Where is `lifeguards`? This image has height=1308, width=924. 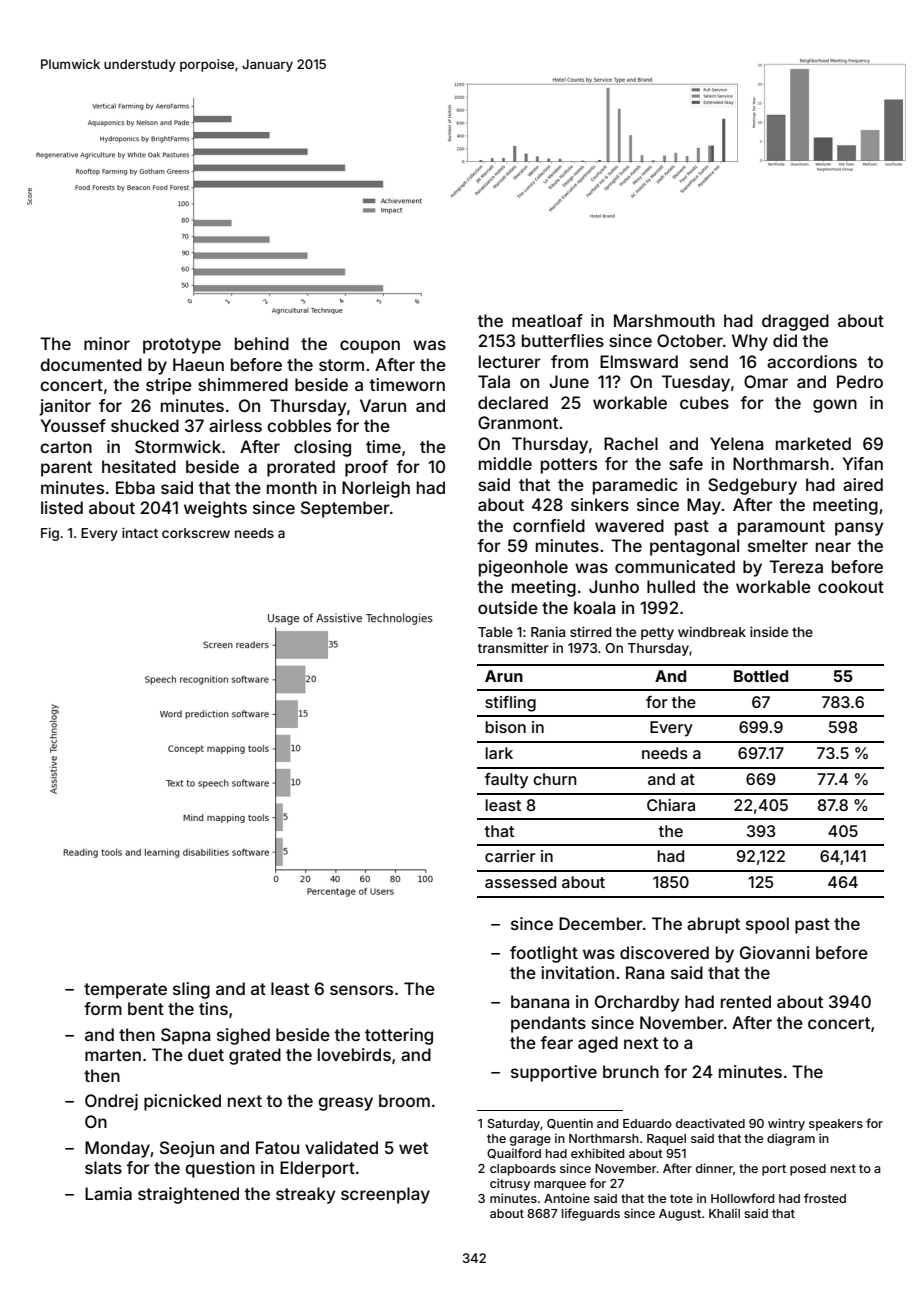 lifeguards is located at coordinates (591, 1214).
